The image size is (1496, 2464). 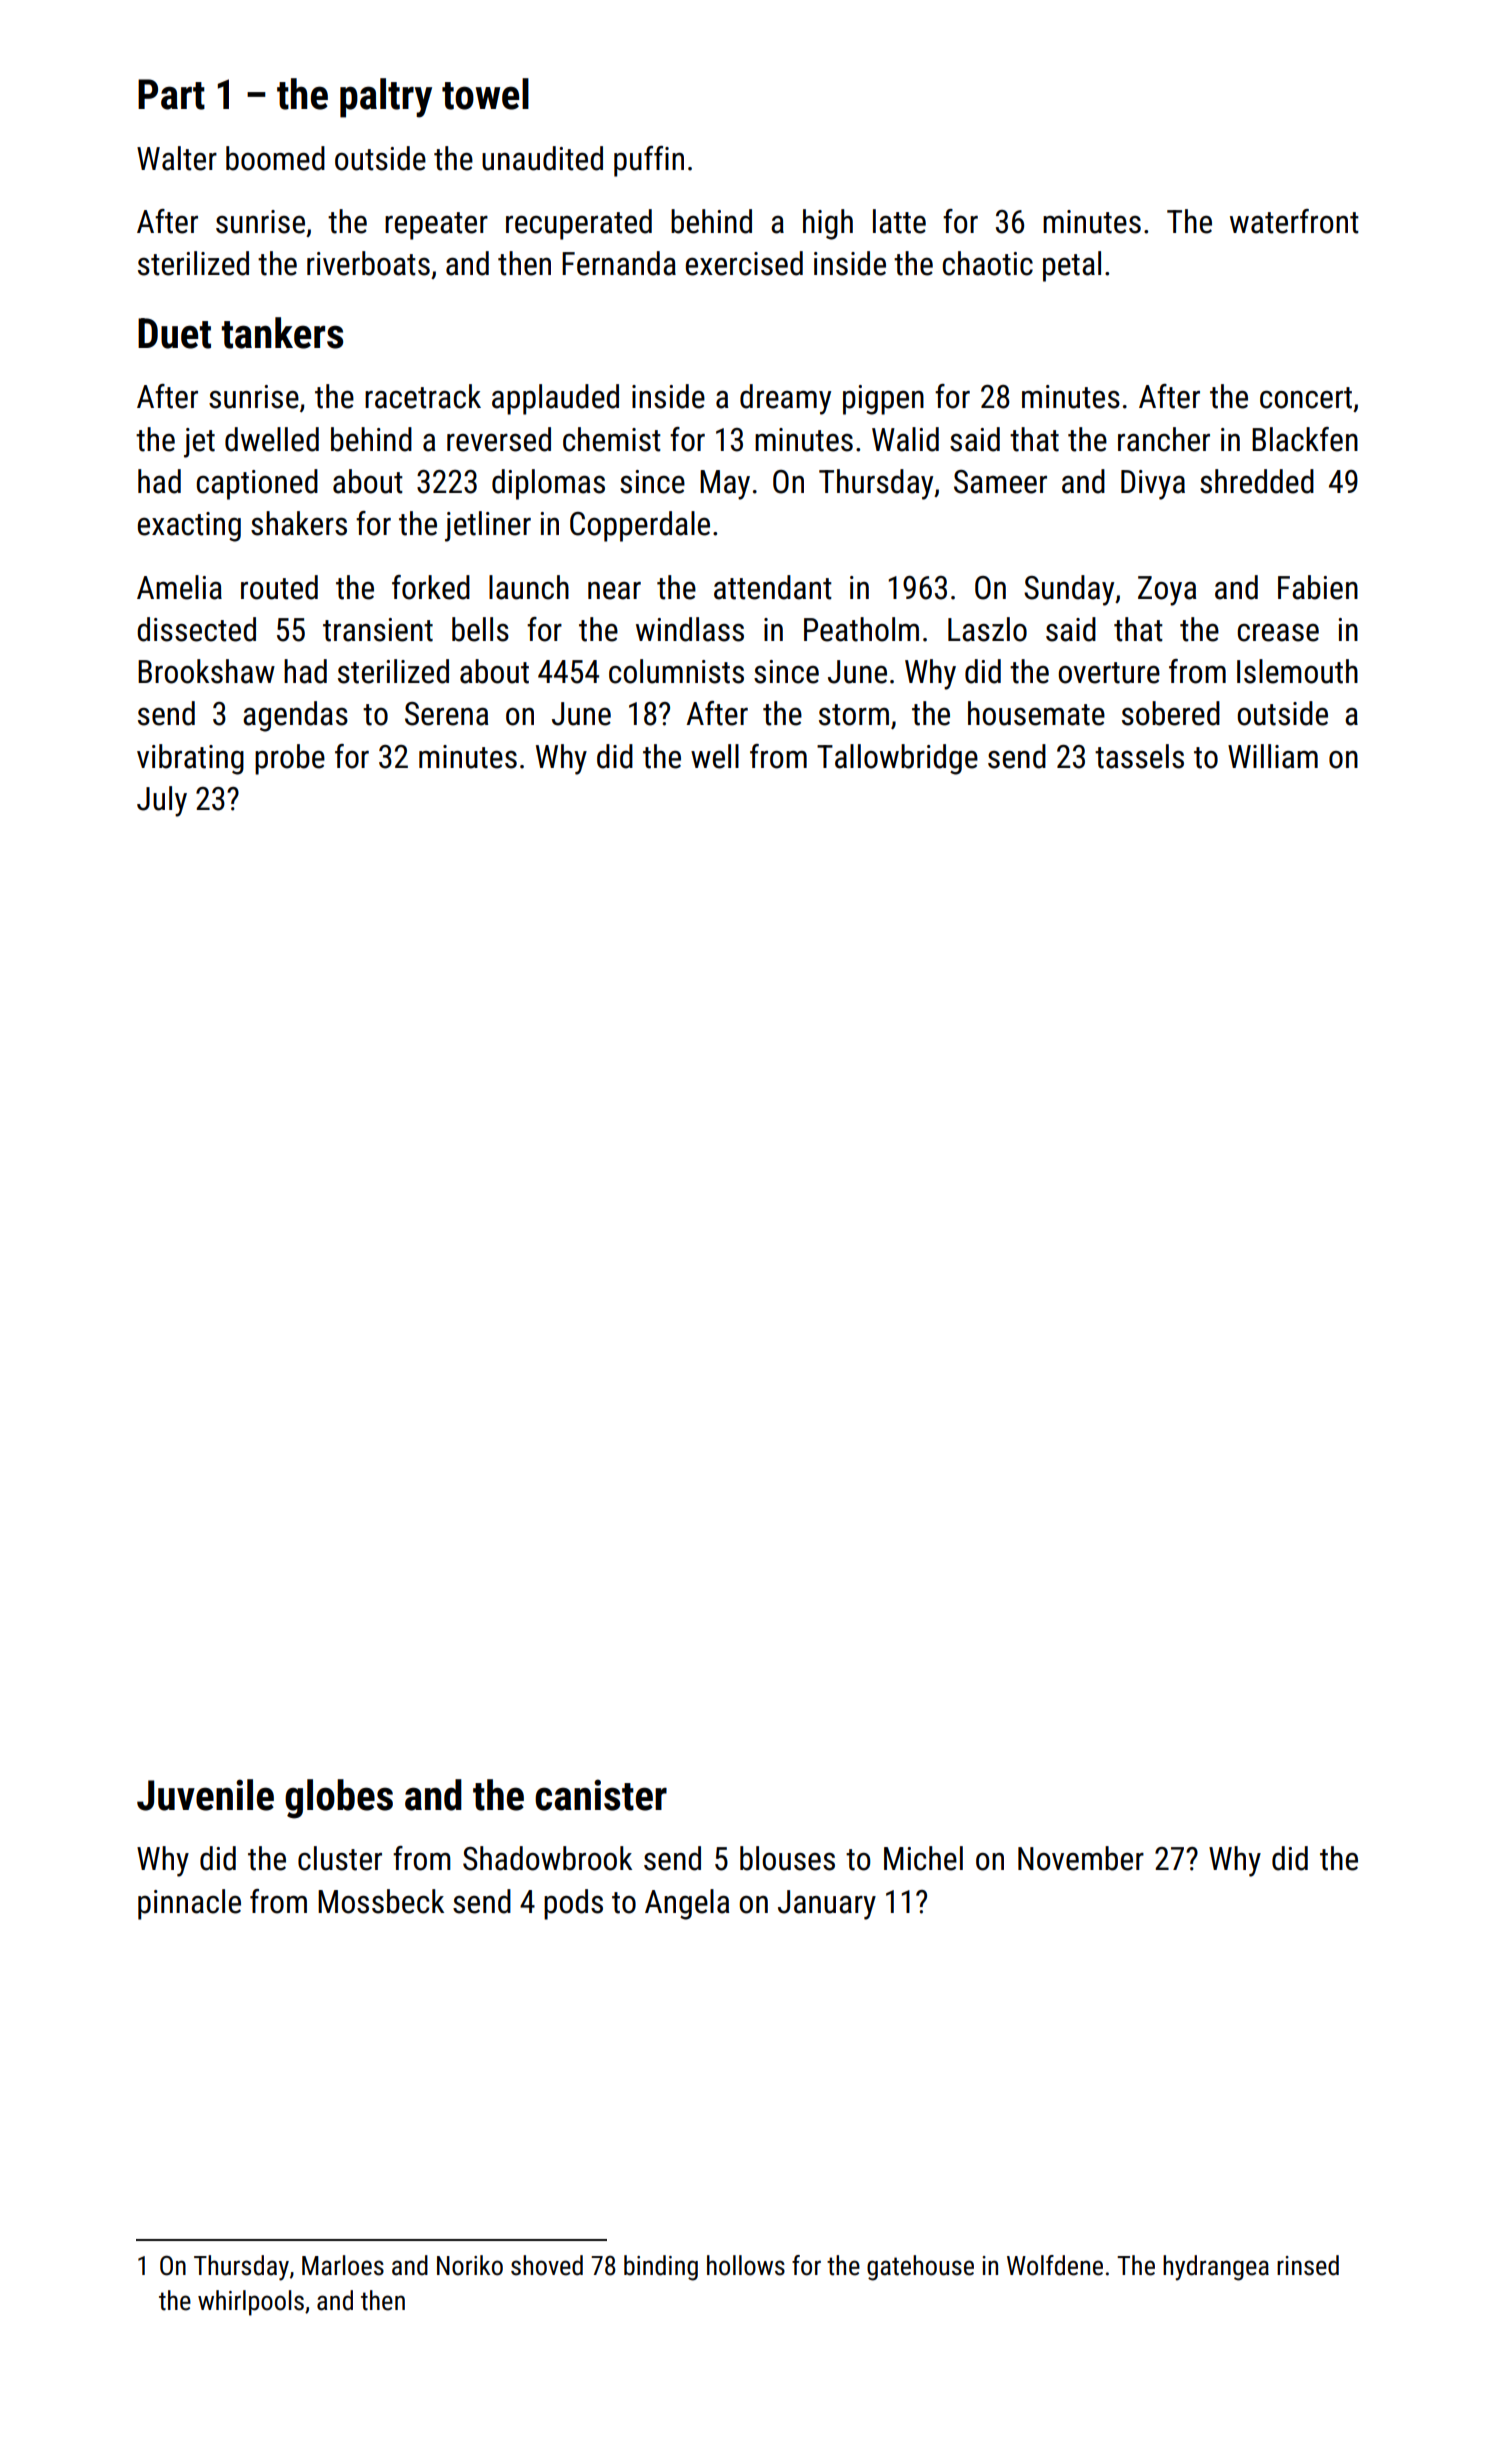 I want to click on Brookshaw, so click(x=206, y=671).
